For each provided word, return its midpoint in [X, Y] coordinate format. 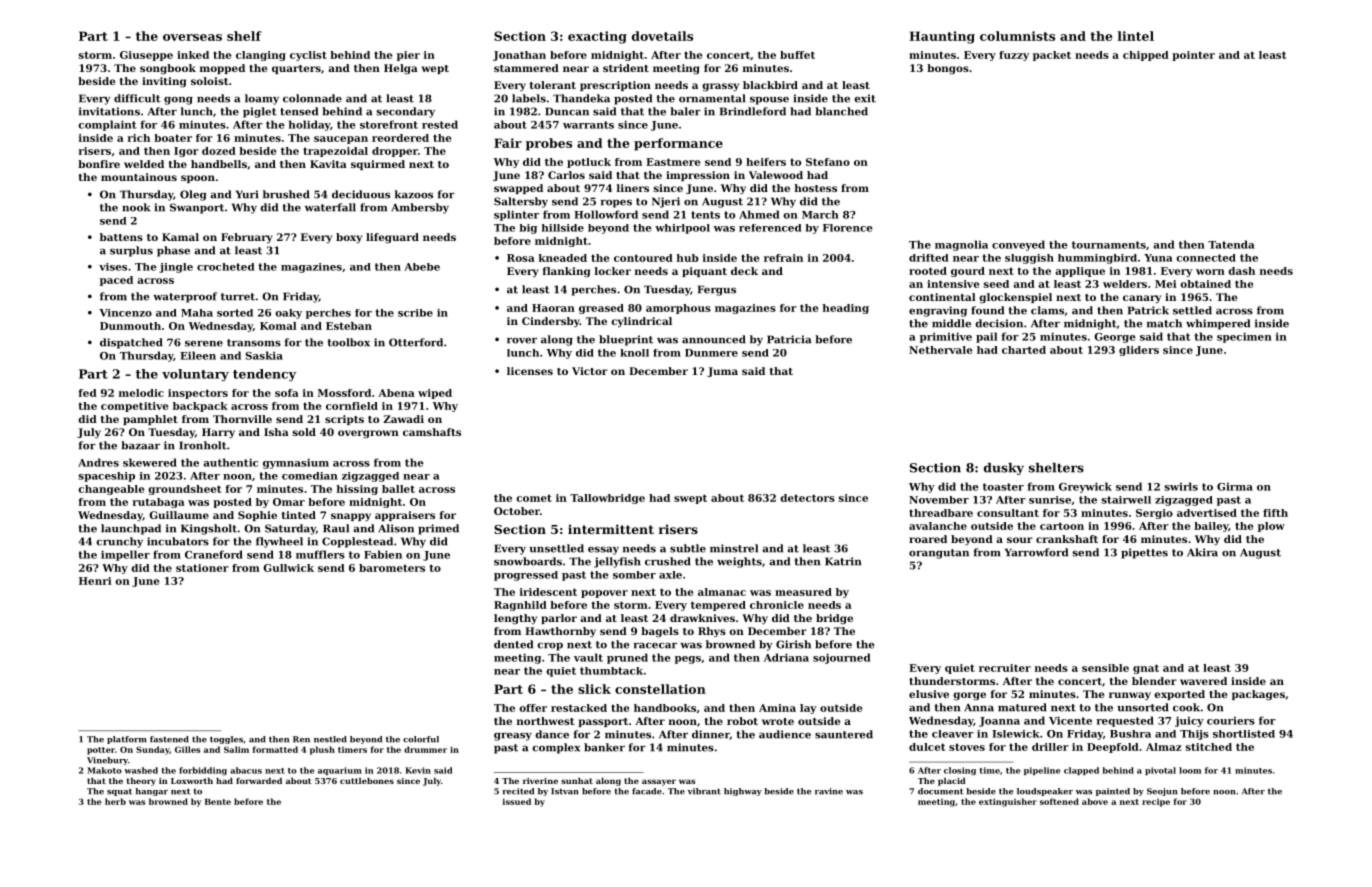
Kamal [180, 237]
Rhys [712, 632]
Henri [95, 581]
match [1164, 323]
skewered [150, 462]
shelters [1056, 468]
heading [846, 309]
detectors [807, 498]
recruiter [1005, 668]
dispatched [131, 343]
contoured [643, 258]
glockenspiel [1015, 298]
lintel [1136, 36]
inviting [164, 82]
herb [115, 801]
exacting [597, 37]
